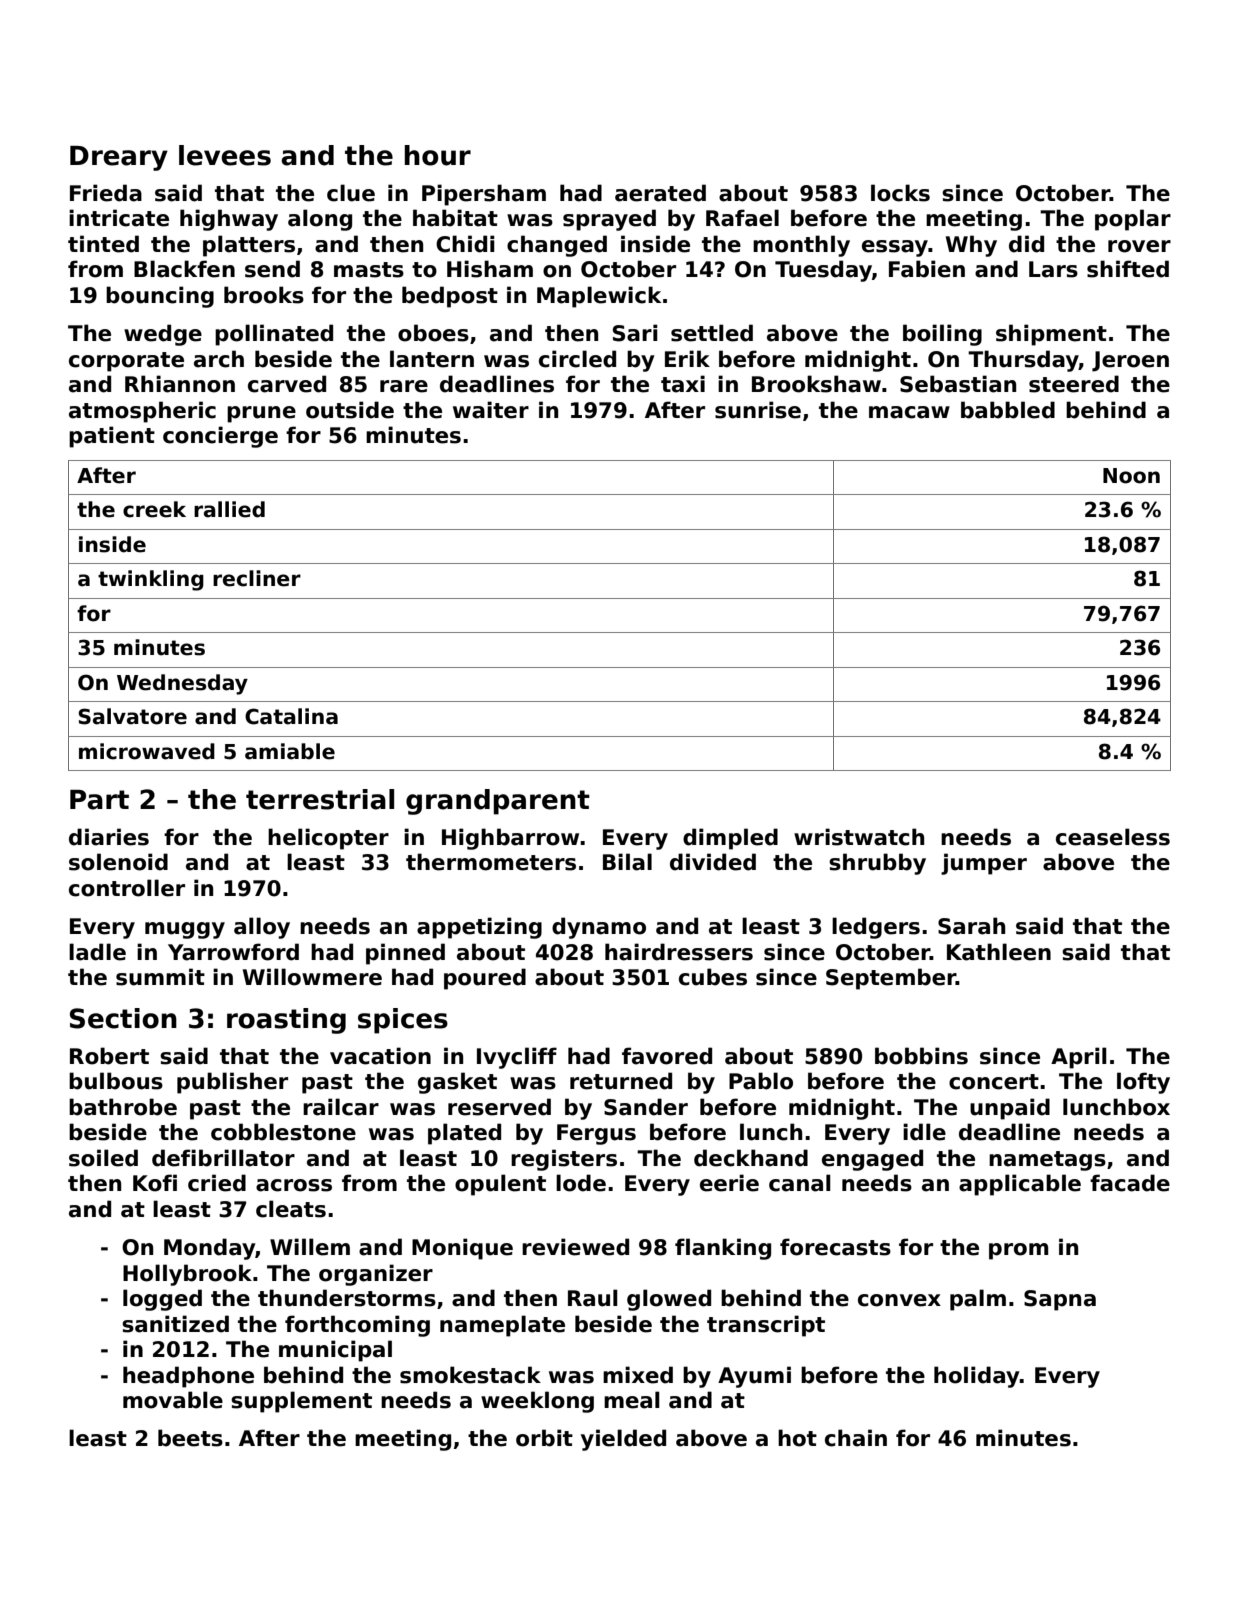 The height and width of the screenshot is (1603, 1239). What do you see at coordinates (301, 1402) in the screenshot?
I see `supplement` at bounding box center [301, 1402].
